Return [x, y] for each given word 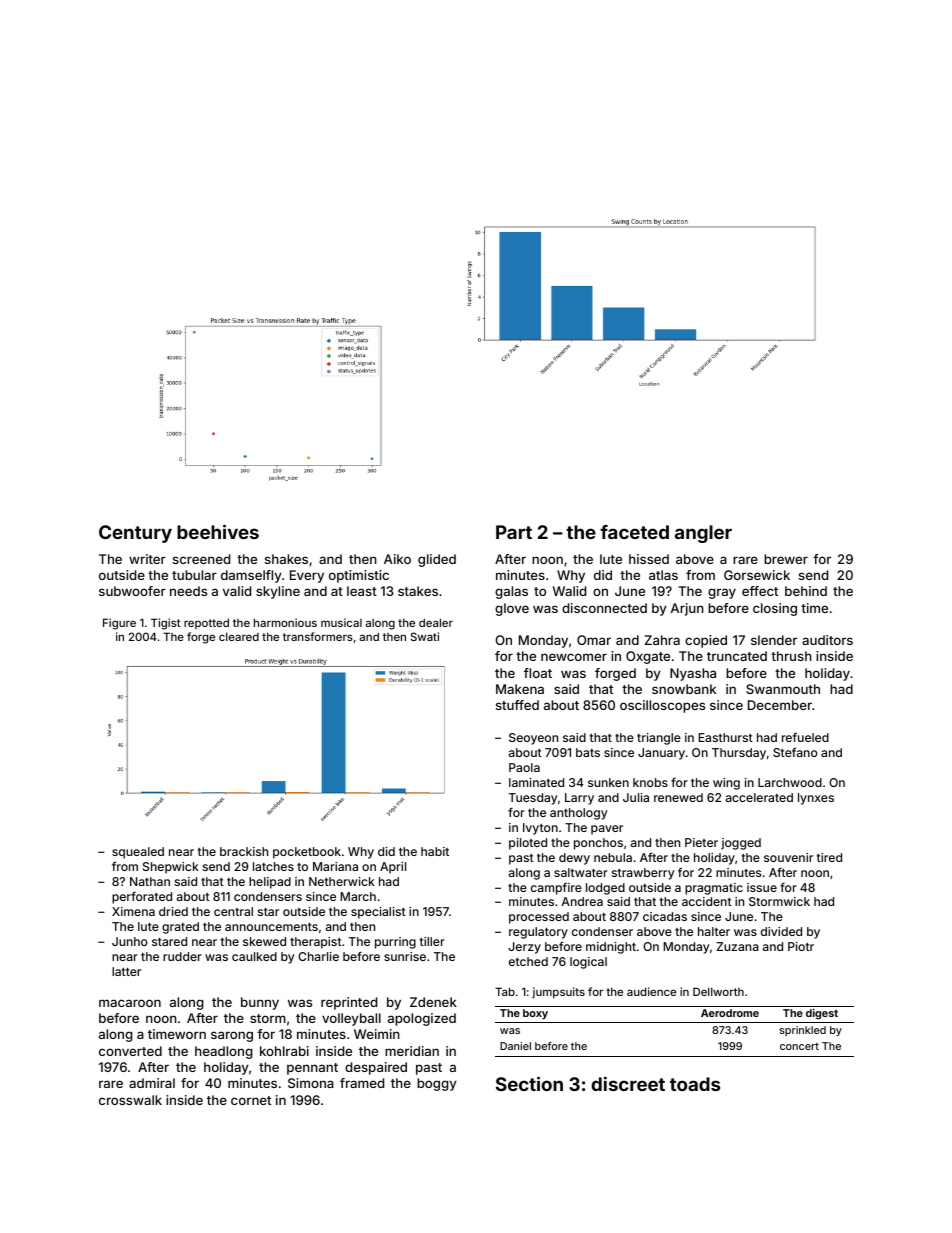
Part [514, 532]
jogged [741, 844]
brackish [244, 851]
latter [126, 971]
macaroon [130, 1003]
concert [799, 1046]
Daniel [515, 1046]
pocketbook [307, 853]
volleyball [351, 1019]
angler [703, 534]
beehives [218, 531]
